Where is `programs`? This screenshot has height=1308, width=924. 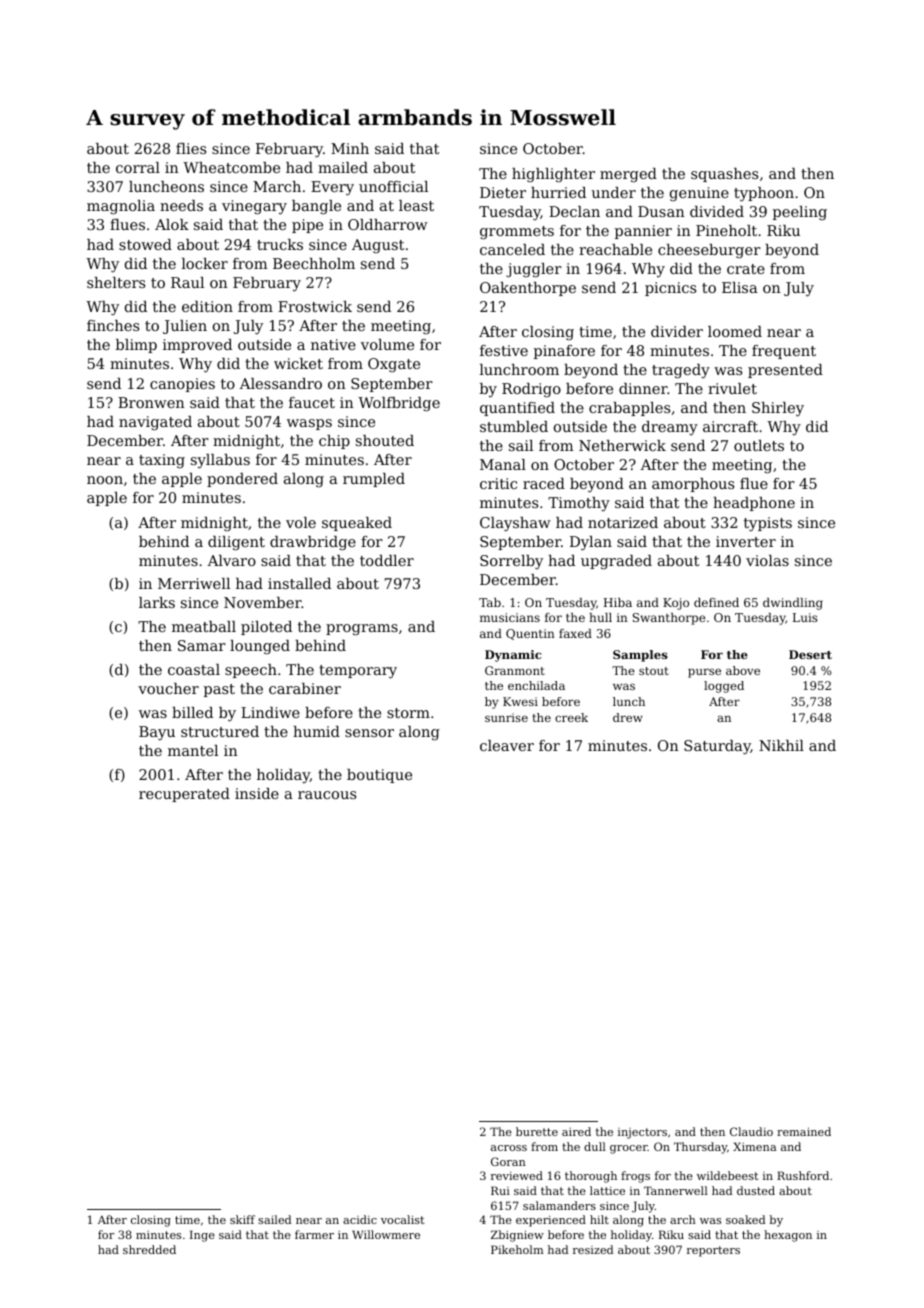 programs is located at coordinates (362, 630).
